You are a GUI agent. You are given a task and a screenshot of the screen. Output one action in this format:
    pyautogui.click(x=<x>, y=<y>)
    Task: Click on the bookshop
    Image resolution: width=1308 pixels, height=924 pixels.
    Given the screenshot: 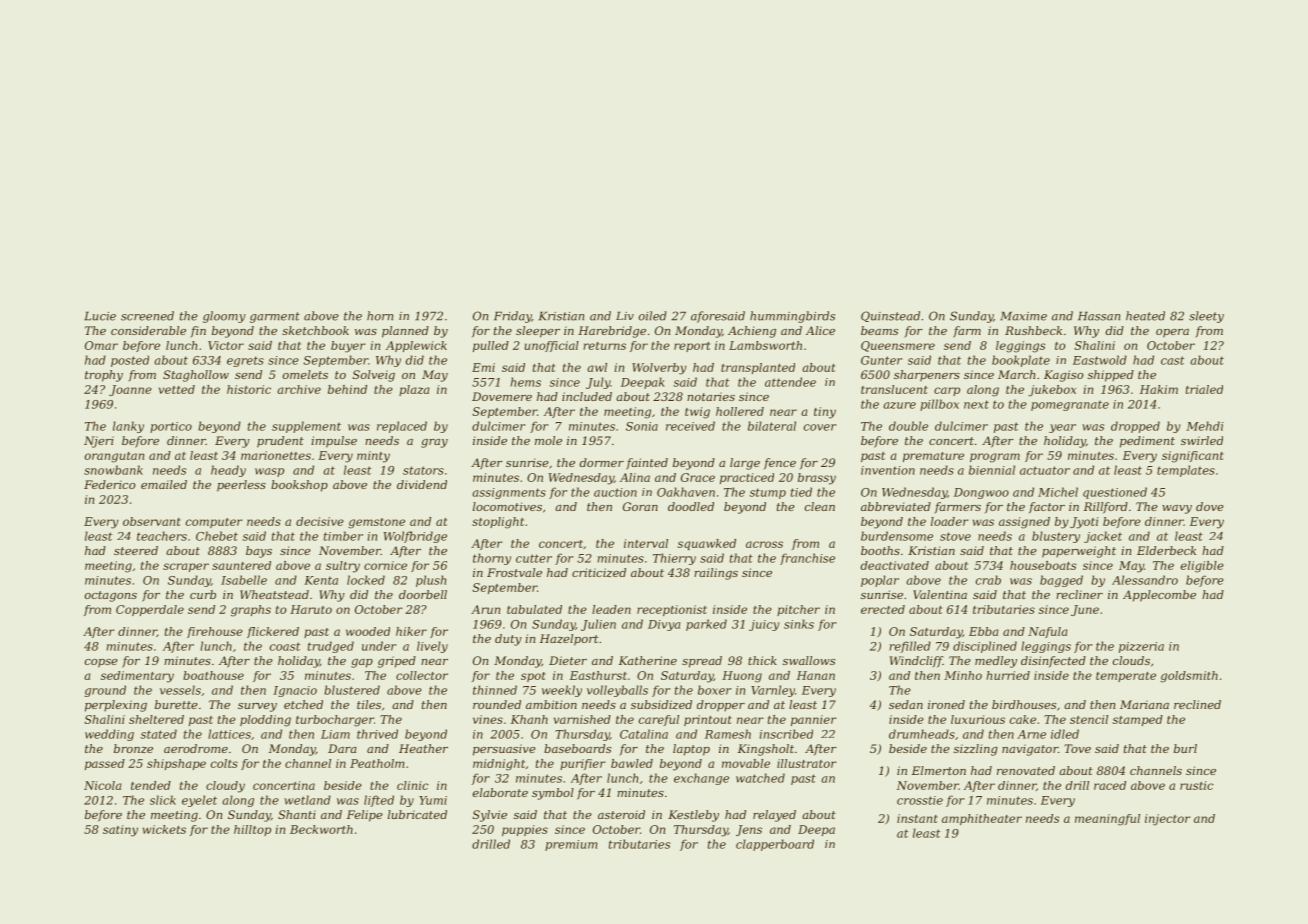 What is the action you would take?
    pyautogui.click(x=299, y=486)
